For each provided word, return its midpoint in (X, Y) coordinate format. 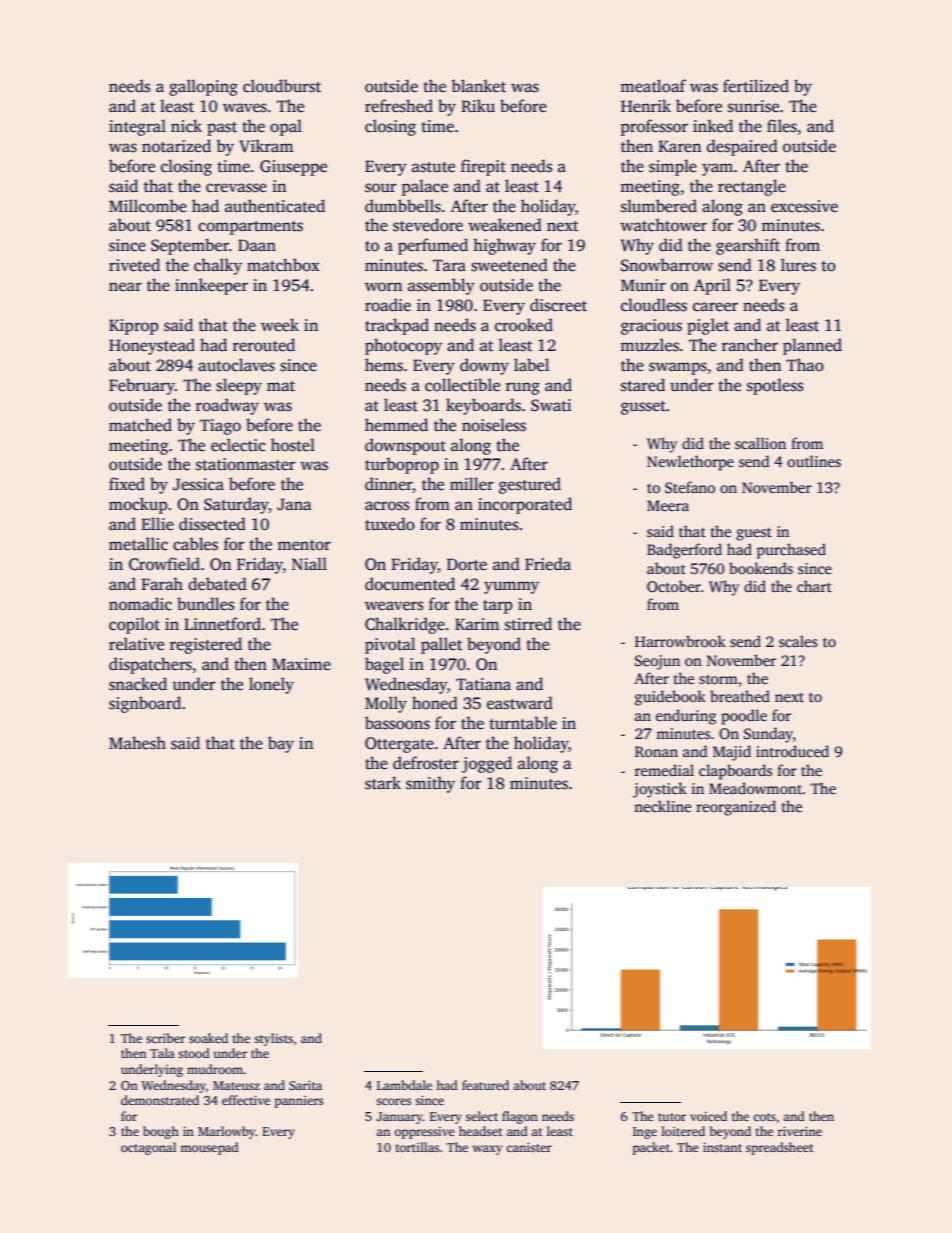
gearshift (748, 246)
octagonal (148, 1148)
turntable (523, 723)
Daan (257, 245)
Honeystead (152, 346)
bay (281, 744)
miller (472, 484)
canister (529, 1147)
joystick (660, 790)
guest (754, 534)
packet (651, 1148)
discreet (558, 305)
